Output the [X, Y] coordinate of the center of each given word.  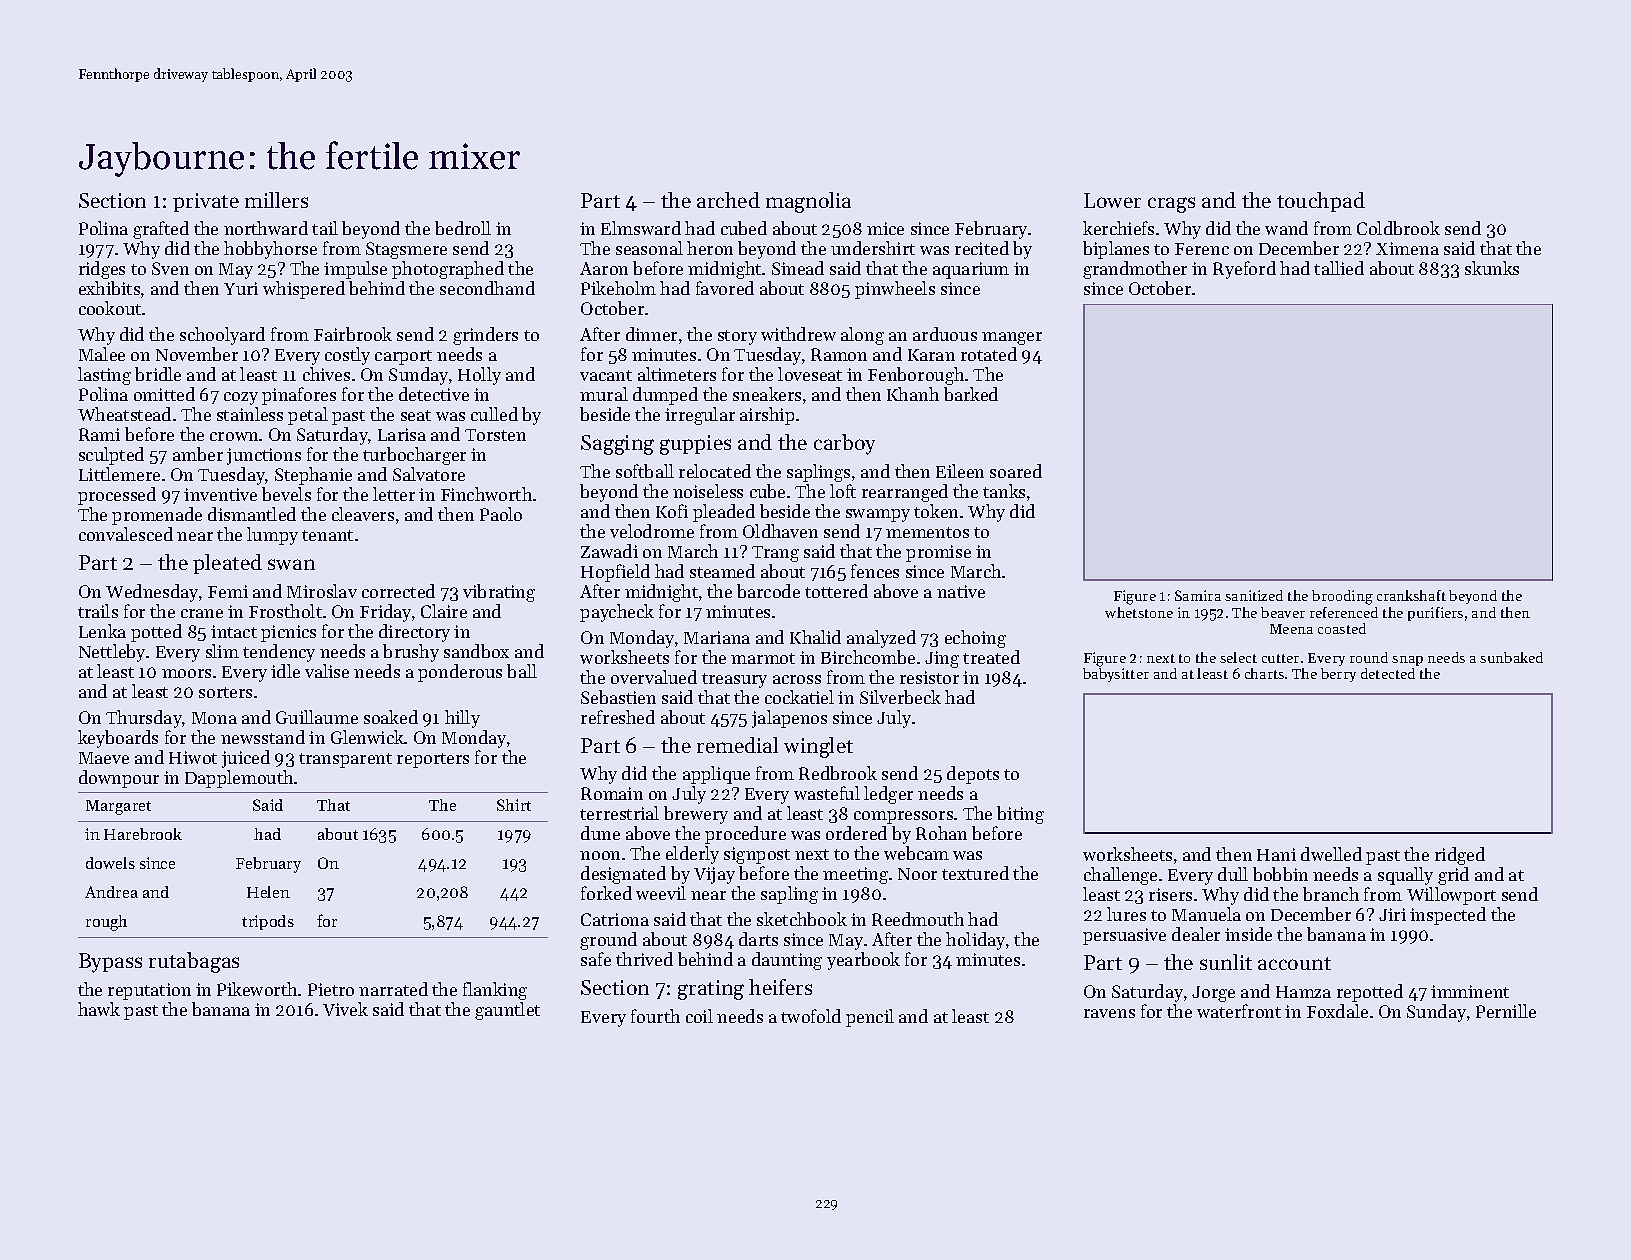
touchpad [1321, 202]
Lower [1112, 200]
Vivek [345, 1009]
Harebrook [143, 834]
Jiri [1392, 914]
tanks [1004, 491]
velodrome [652, 531]
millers [276, 200]
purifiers [1435, 614]
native [961, 591]
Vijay [714, 875]
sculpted [111, 456]
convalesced [126, 534]
